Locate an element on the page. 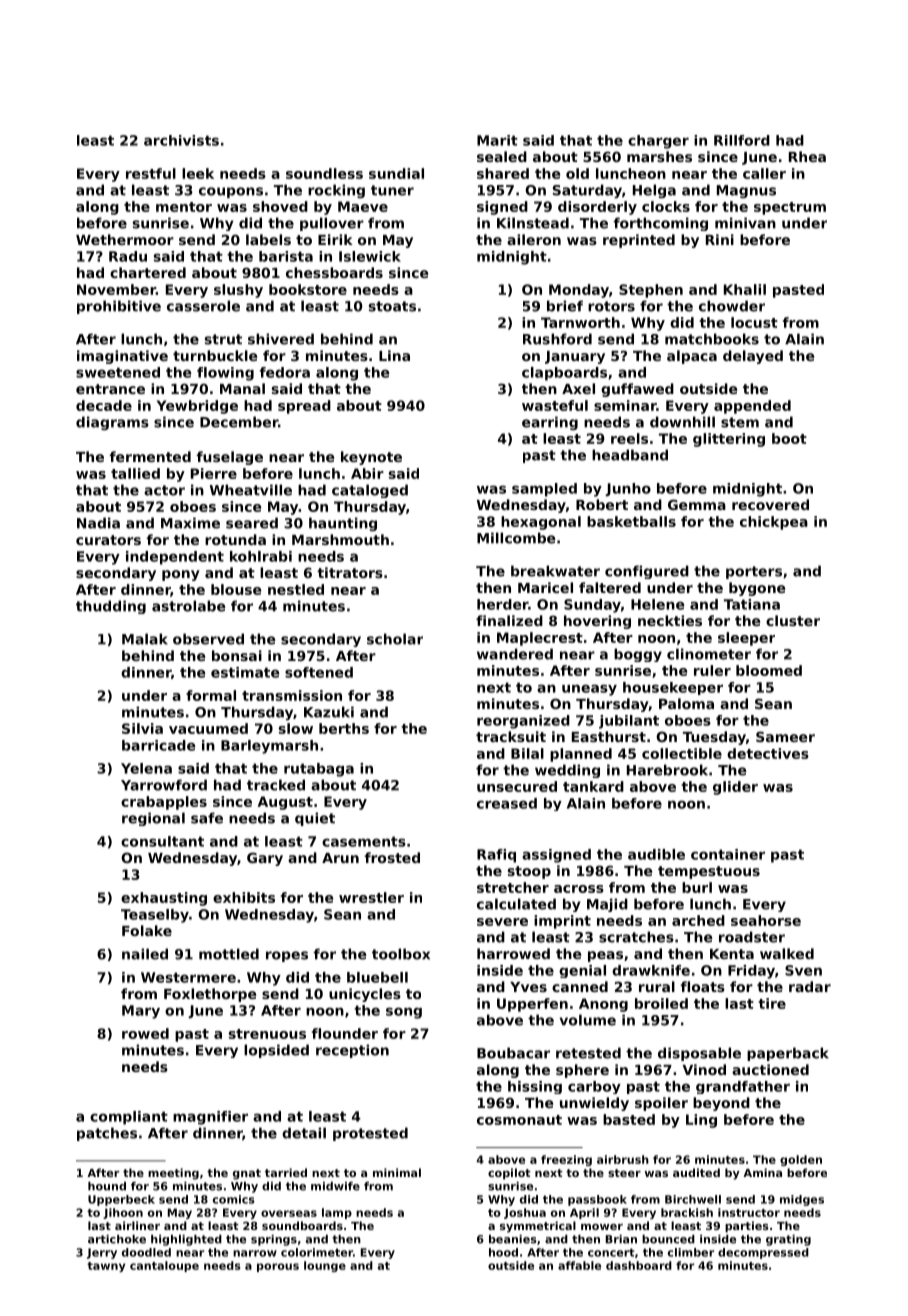 This document has width=908, height=1316. restful is located at coordinates (151, 173).
